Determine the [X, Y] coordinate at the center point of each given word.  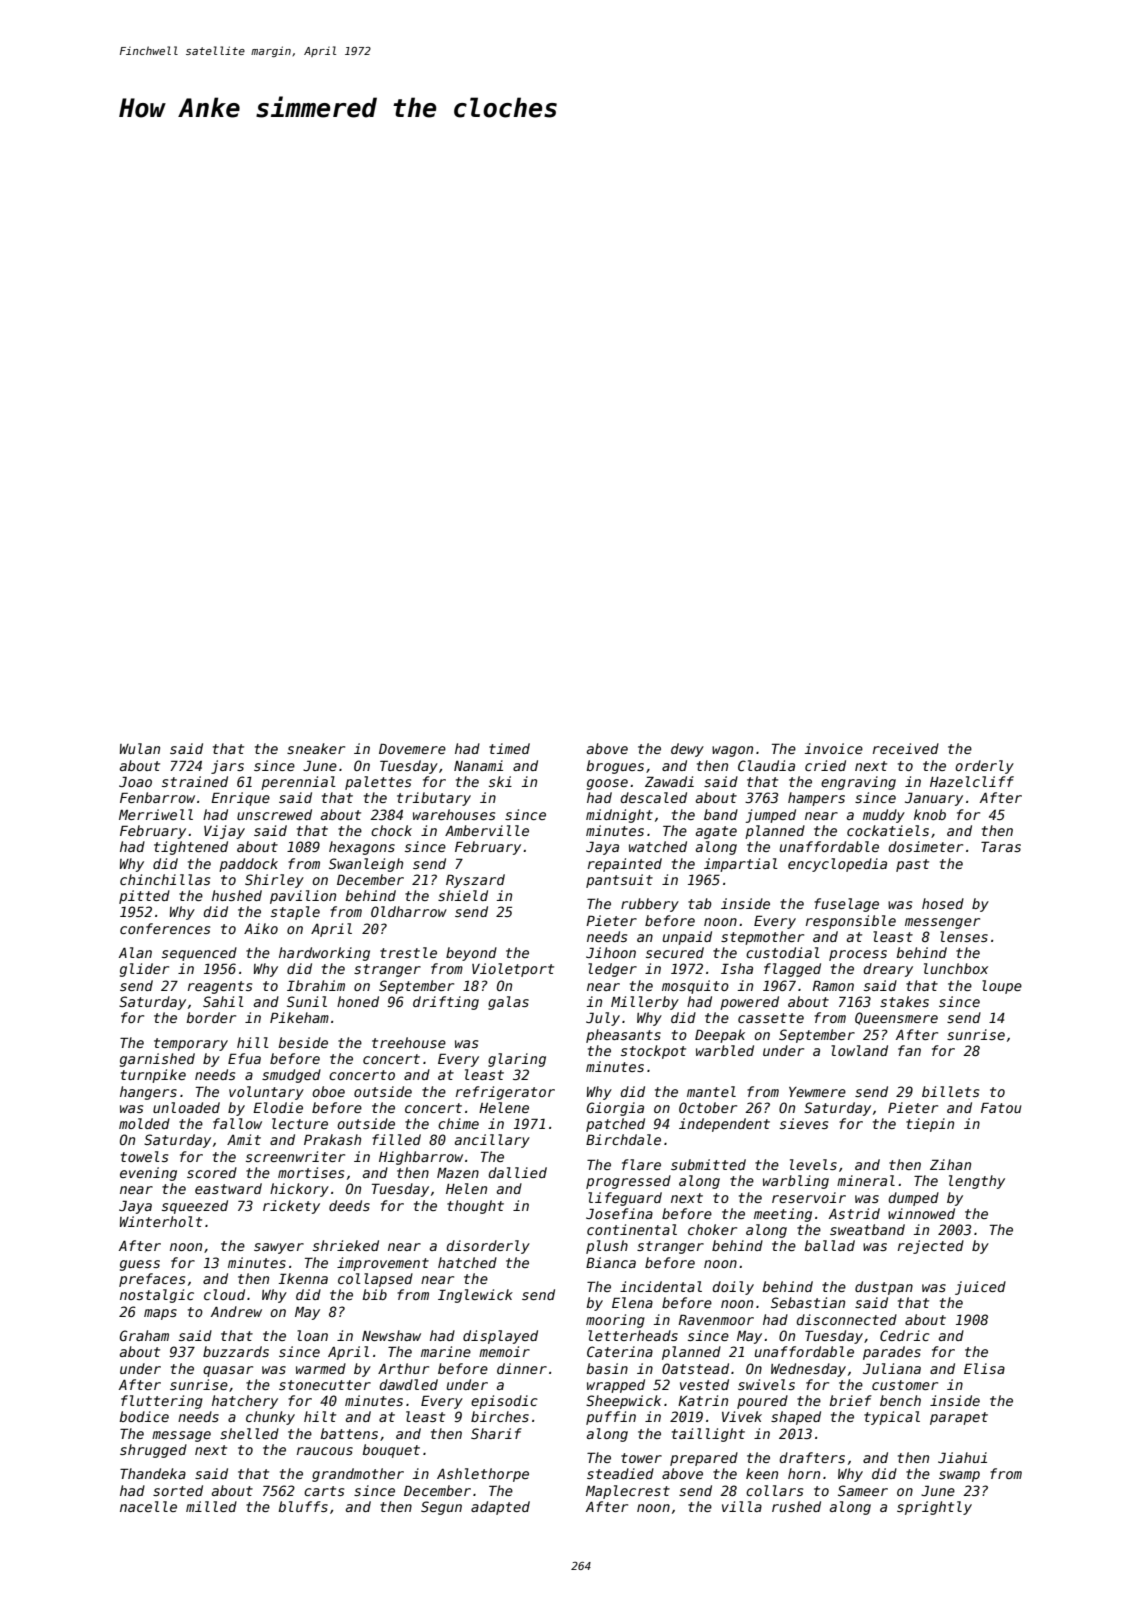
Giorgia [615, 1109]
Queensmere [896, 1018]
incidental [661, 1286]
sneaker [316, 748]
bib [374, 1294]
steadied [620, 1473]
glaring [517, 1060]
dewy [687, 750]
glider [144, 970]
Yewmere [817, 1092]
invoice [833, 748]
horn [804, 1473]
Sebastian [808, 1302]
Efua [244, 1058]
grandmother [358, 1475]
